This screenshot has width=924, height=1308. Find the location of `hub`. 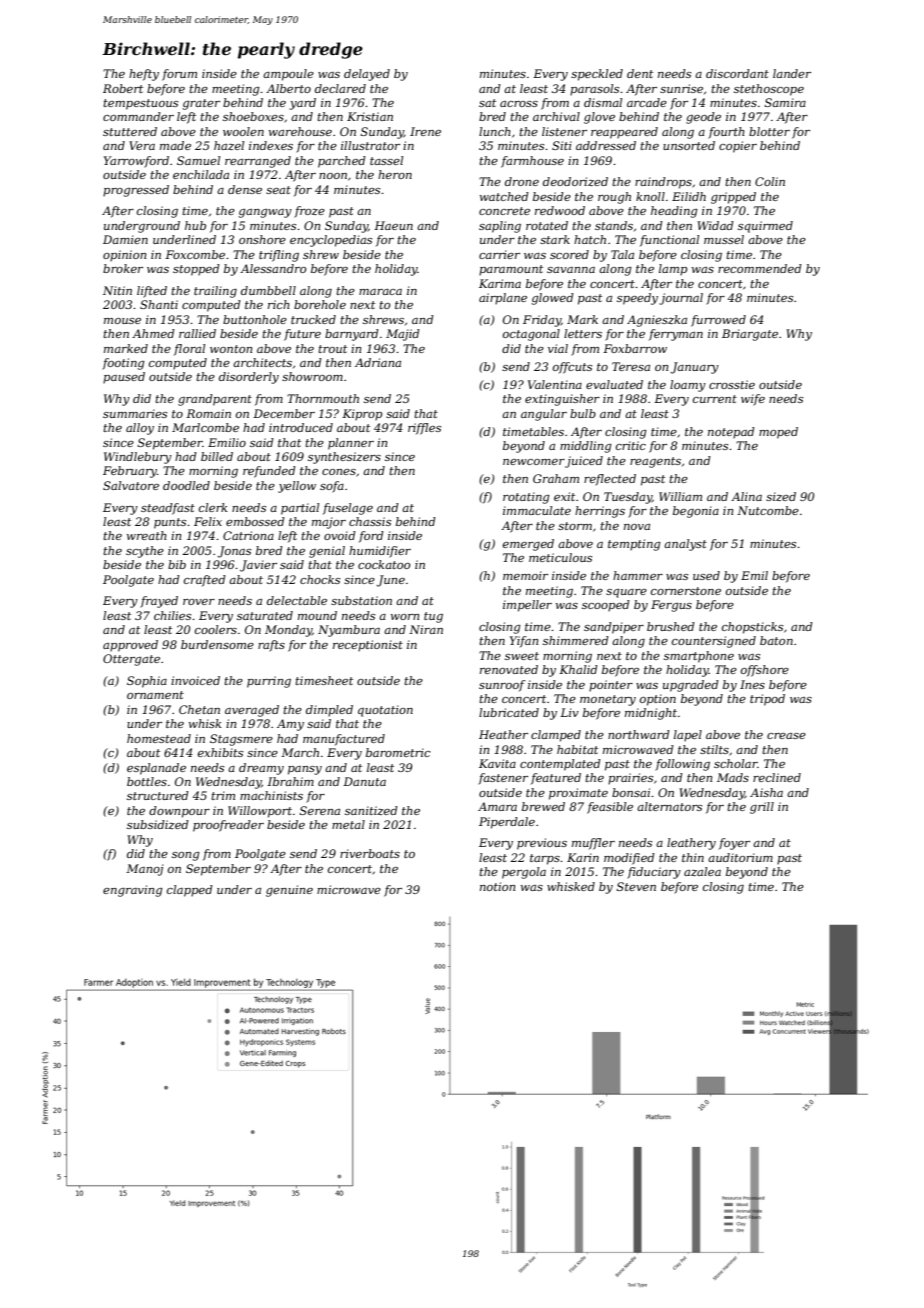

hub is located at coordinates (195, 225).
